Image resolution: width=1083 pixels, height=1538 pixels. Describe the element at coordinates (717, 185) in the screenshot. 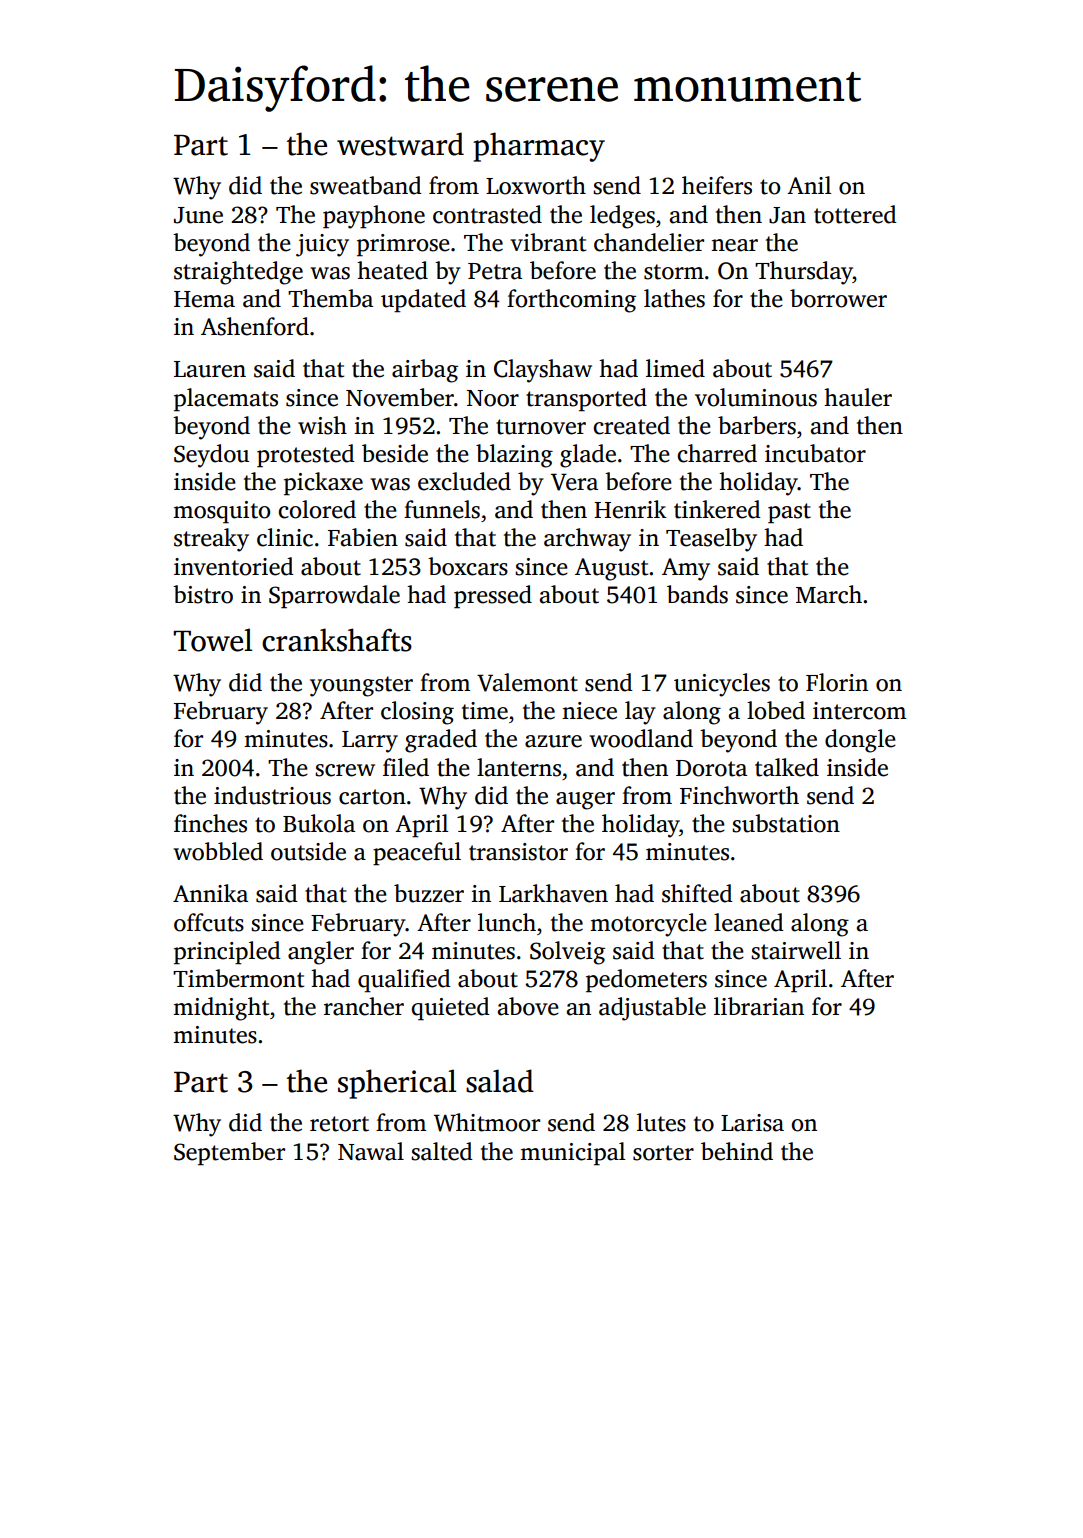

I see `heifers` at that location.
